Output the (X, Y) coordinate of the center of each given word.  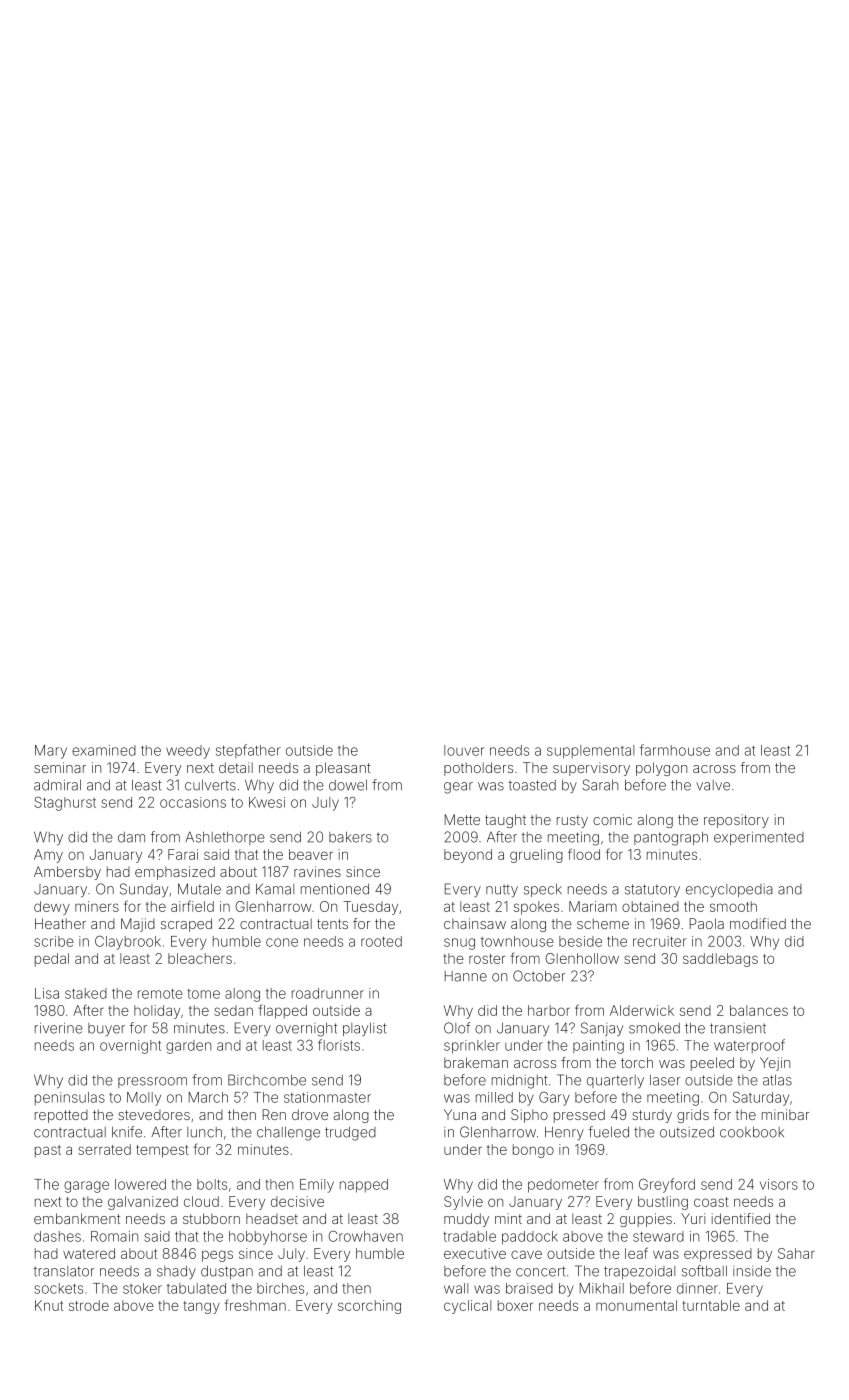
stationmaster (327, 1097)
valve (713, 785)
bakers (350, 837)
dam (131, 837)
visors (779, 1184)
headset (272, 1218)
